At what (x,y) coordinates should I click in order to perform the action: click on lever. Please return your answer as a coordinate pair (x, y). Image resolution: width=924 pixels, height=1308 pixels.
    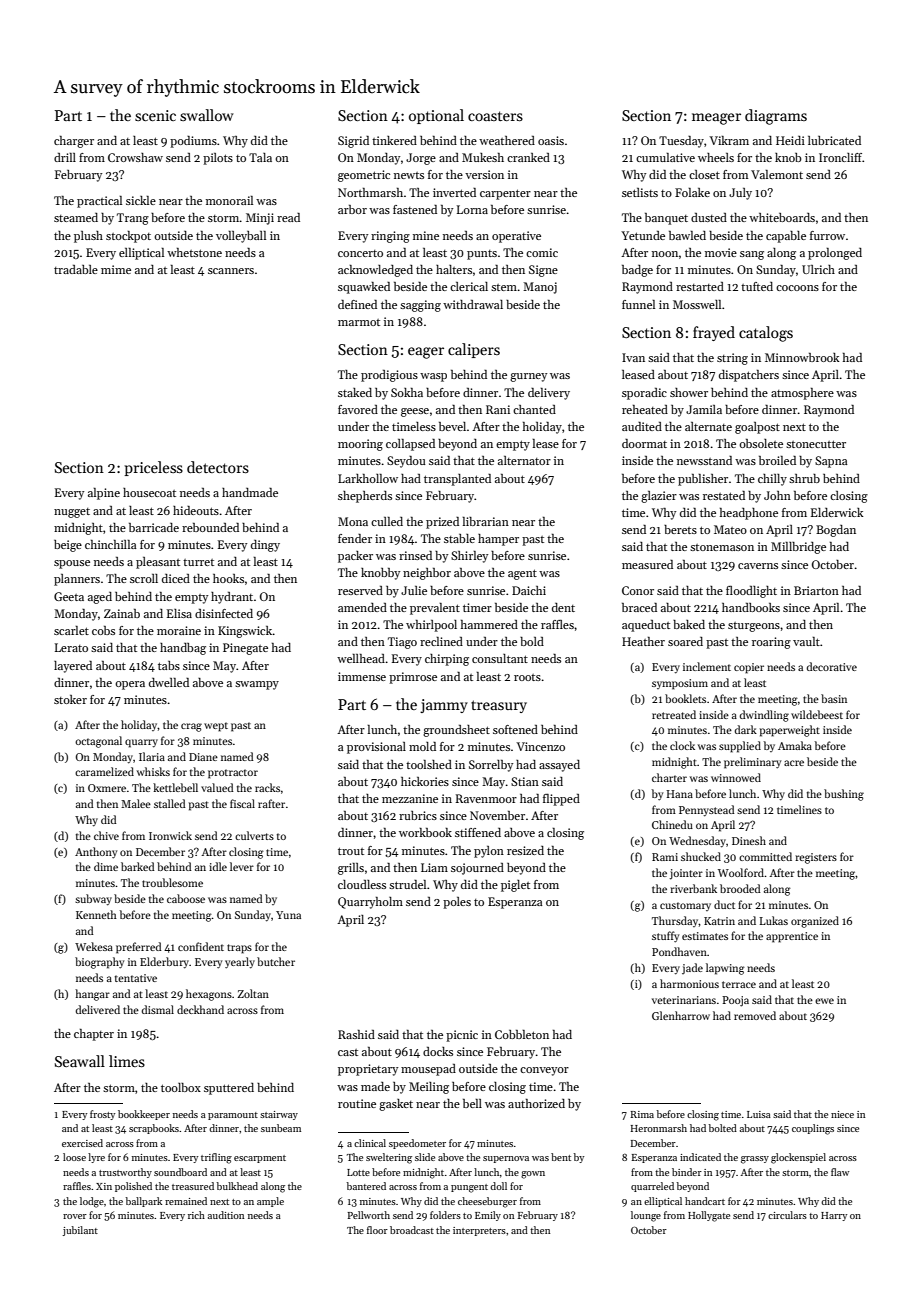
    Looking at the image, I should click on (242, 866).
